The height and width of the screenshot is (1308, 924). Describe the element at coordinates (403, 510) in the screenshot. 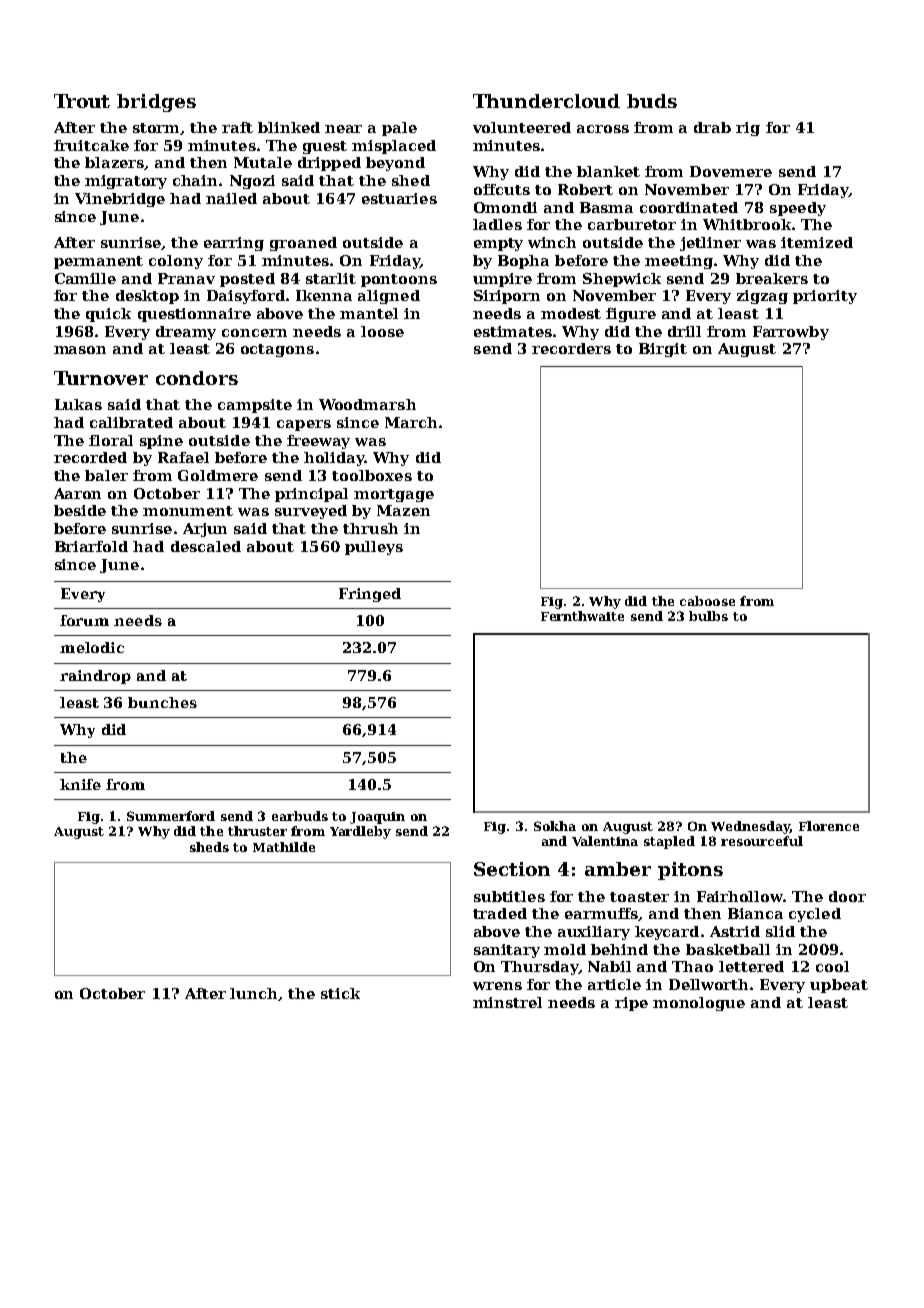

I see `Mazen` at that location.
